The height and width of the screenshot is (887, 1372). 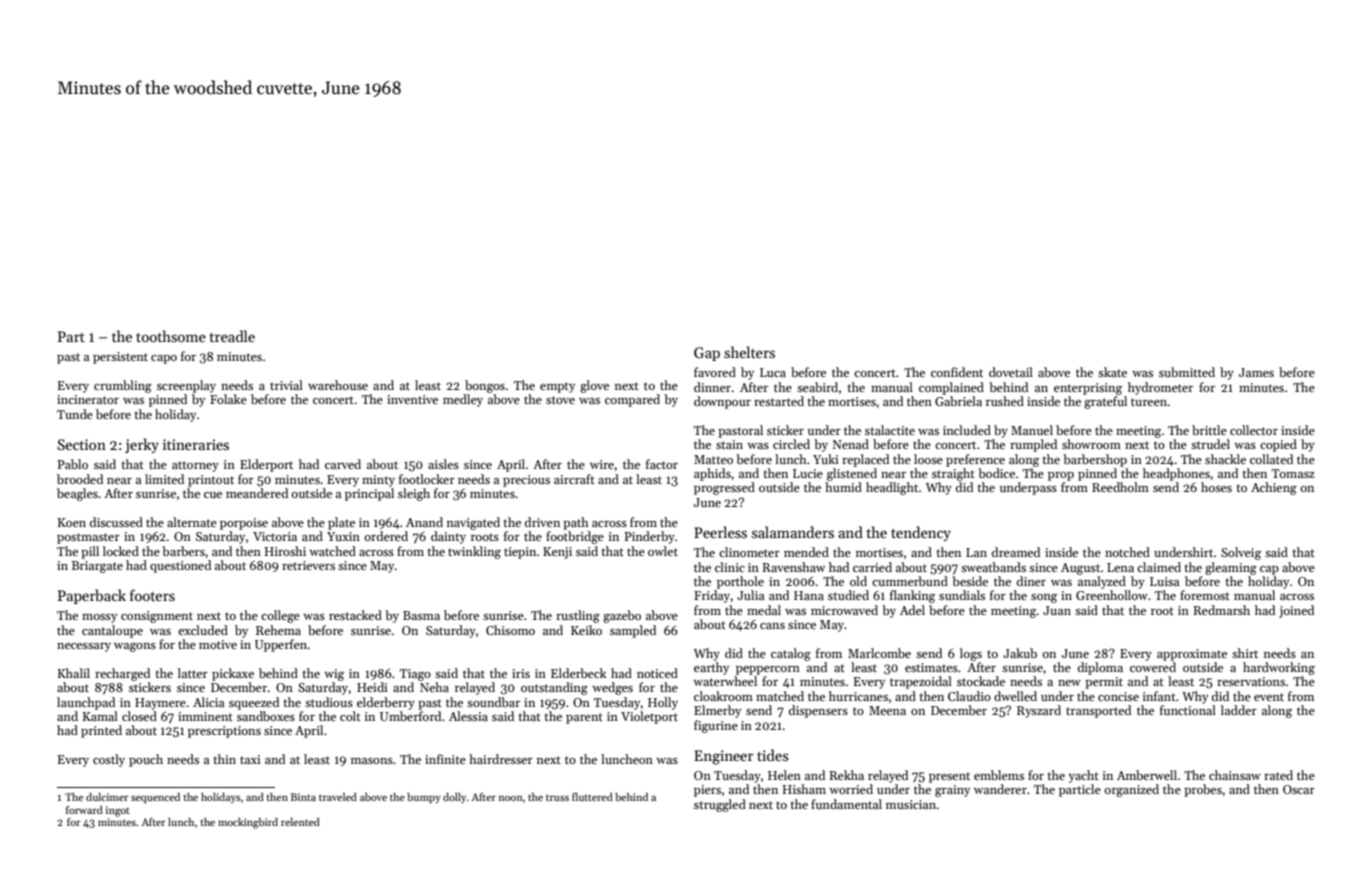 I want to click on gleaming, so click(x=1231, y=568).
